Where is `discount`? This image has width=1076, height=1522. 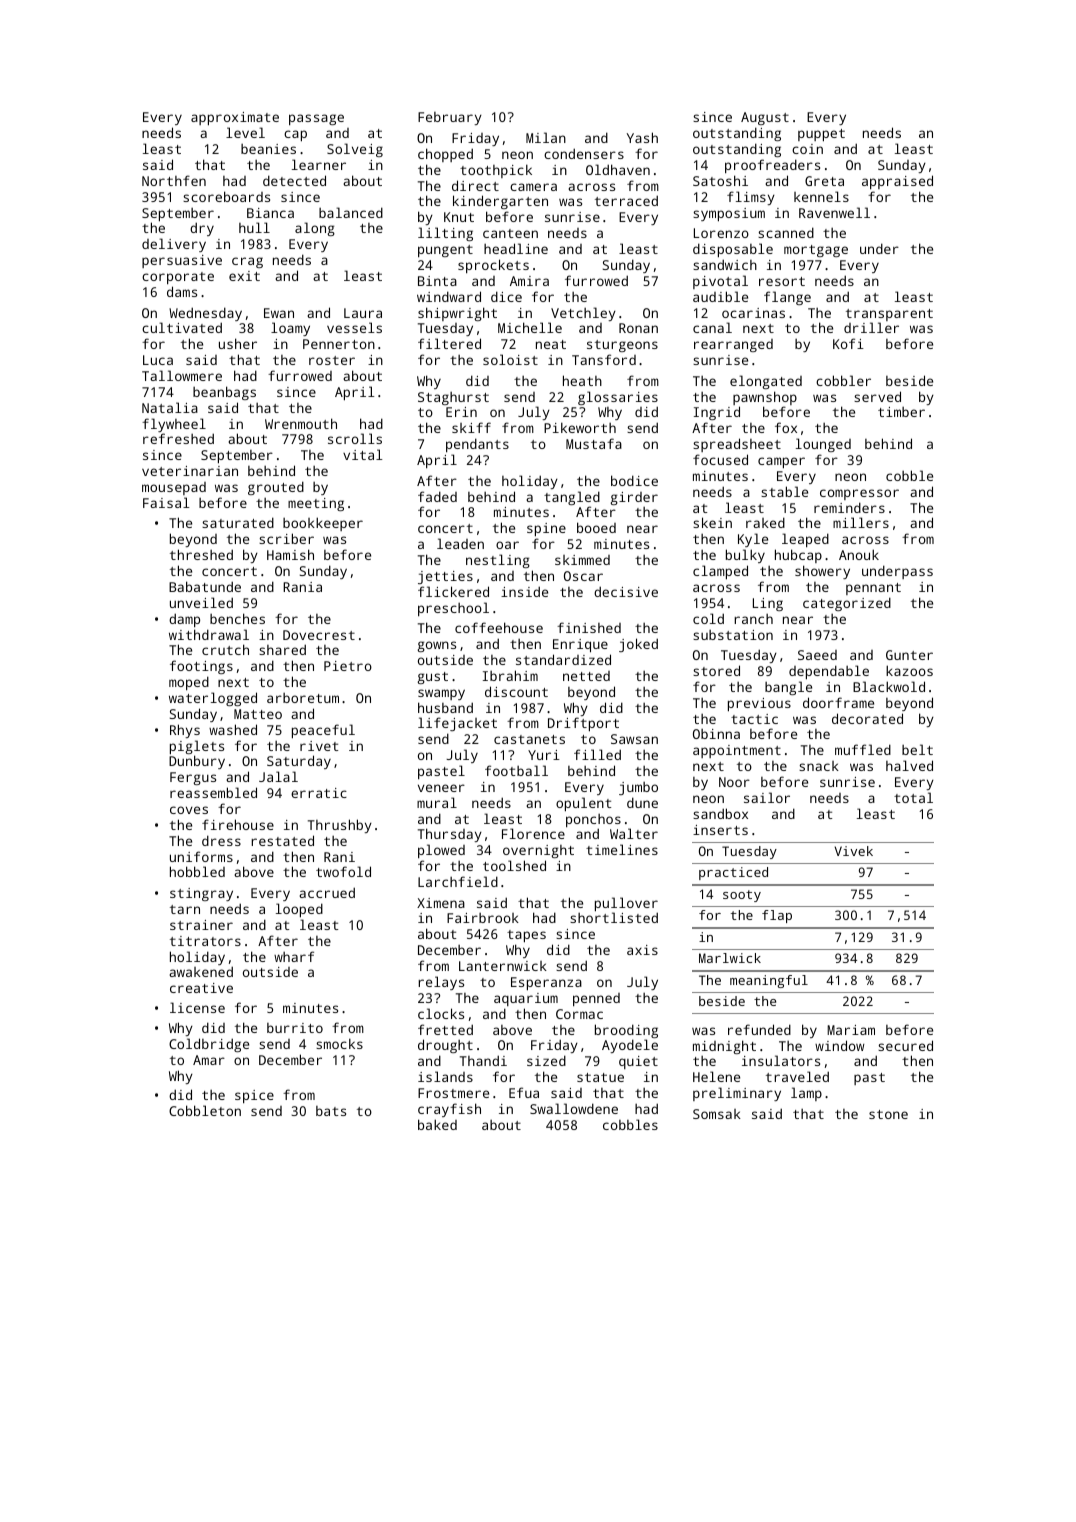 discount is located at coordinates (516, 691).
